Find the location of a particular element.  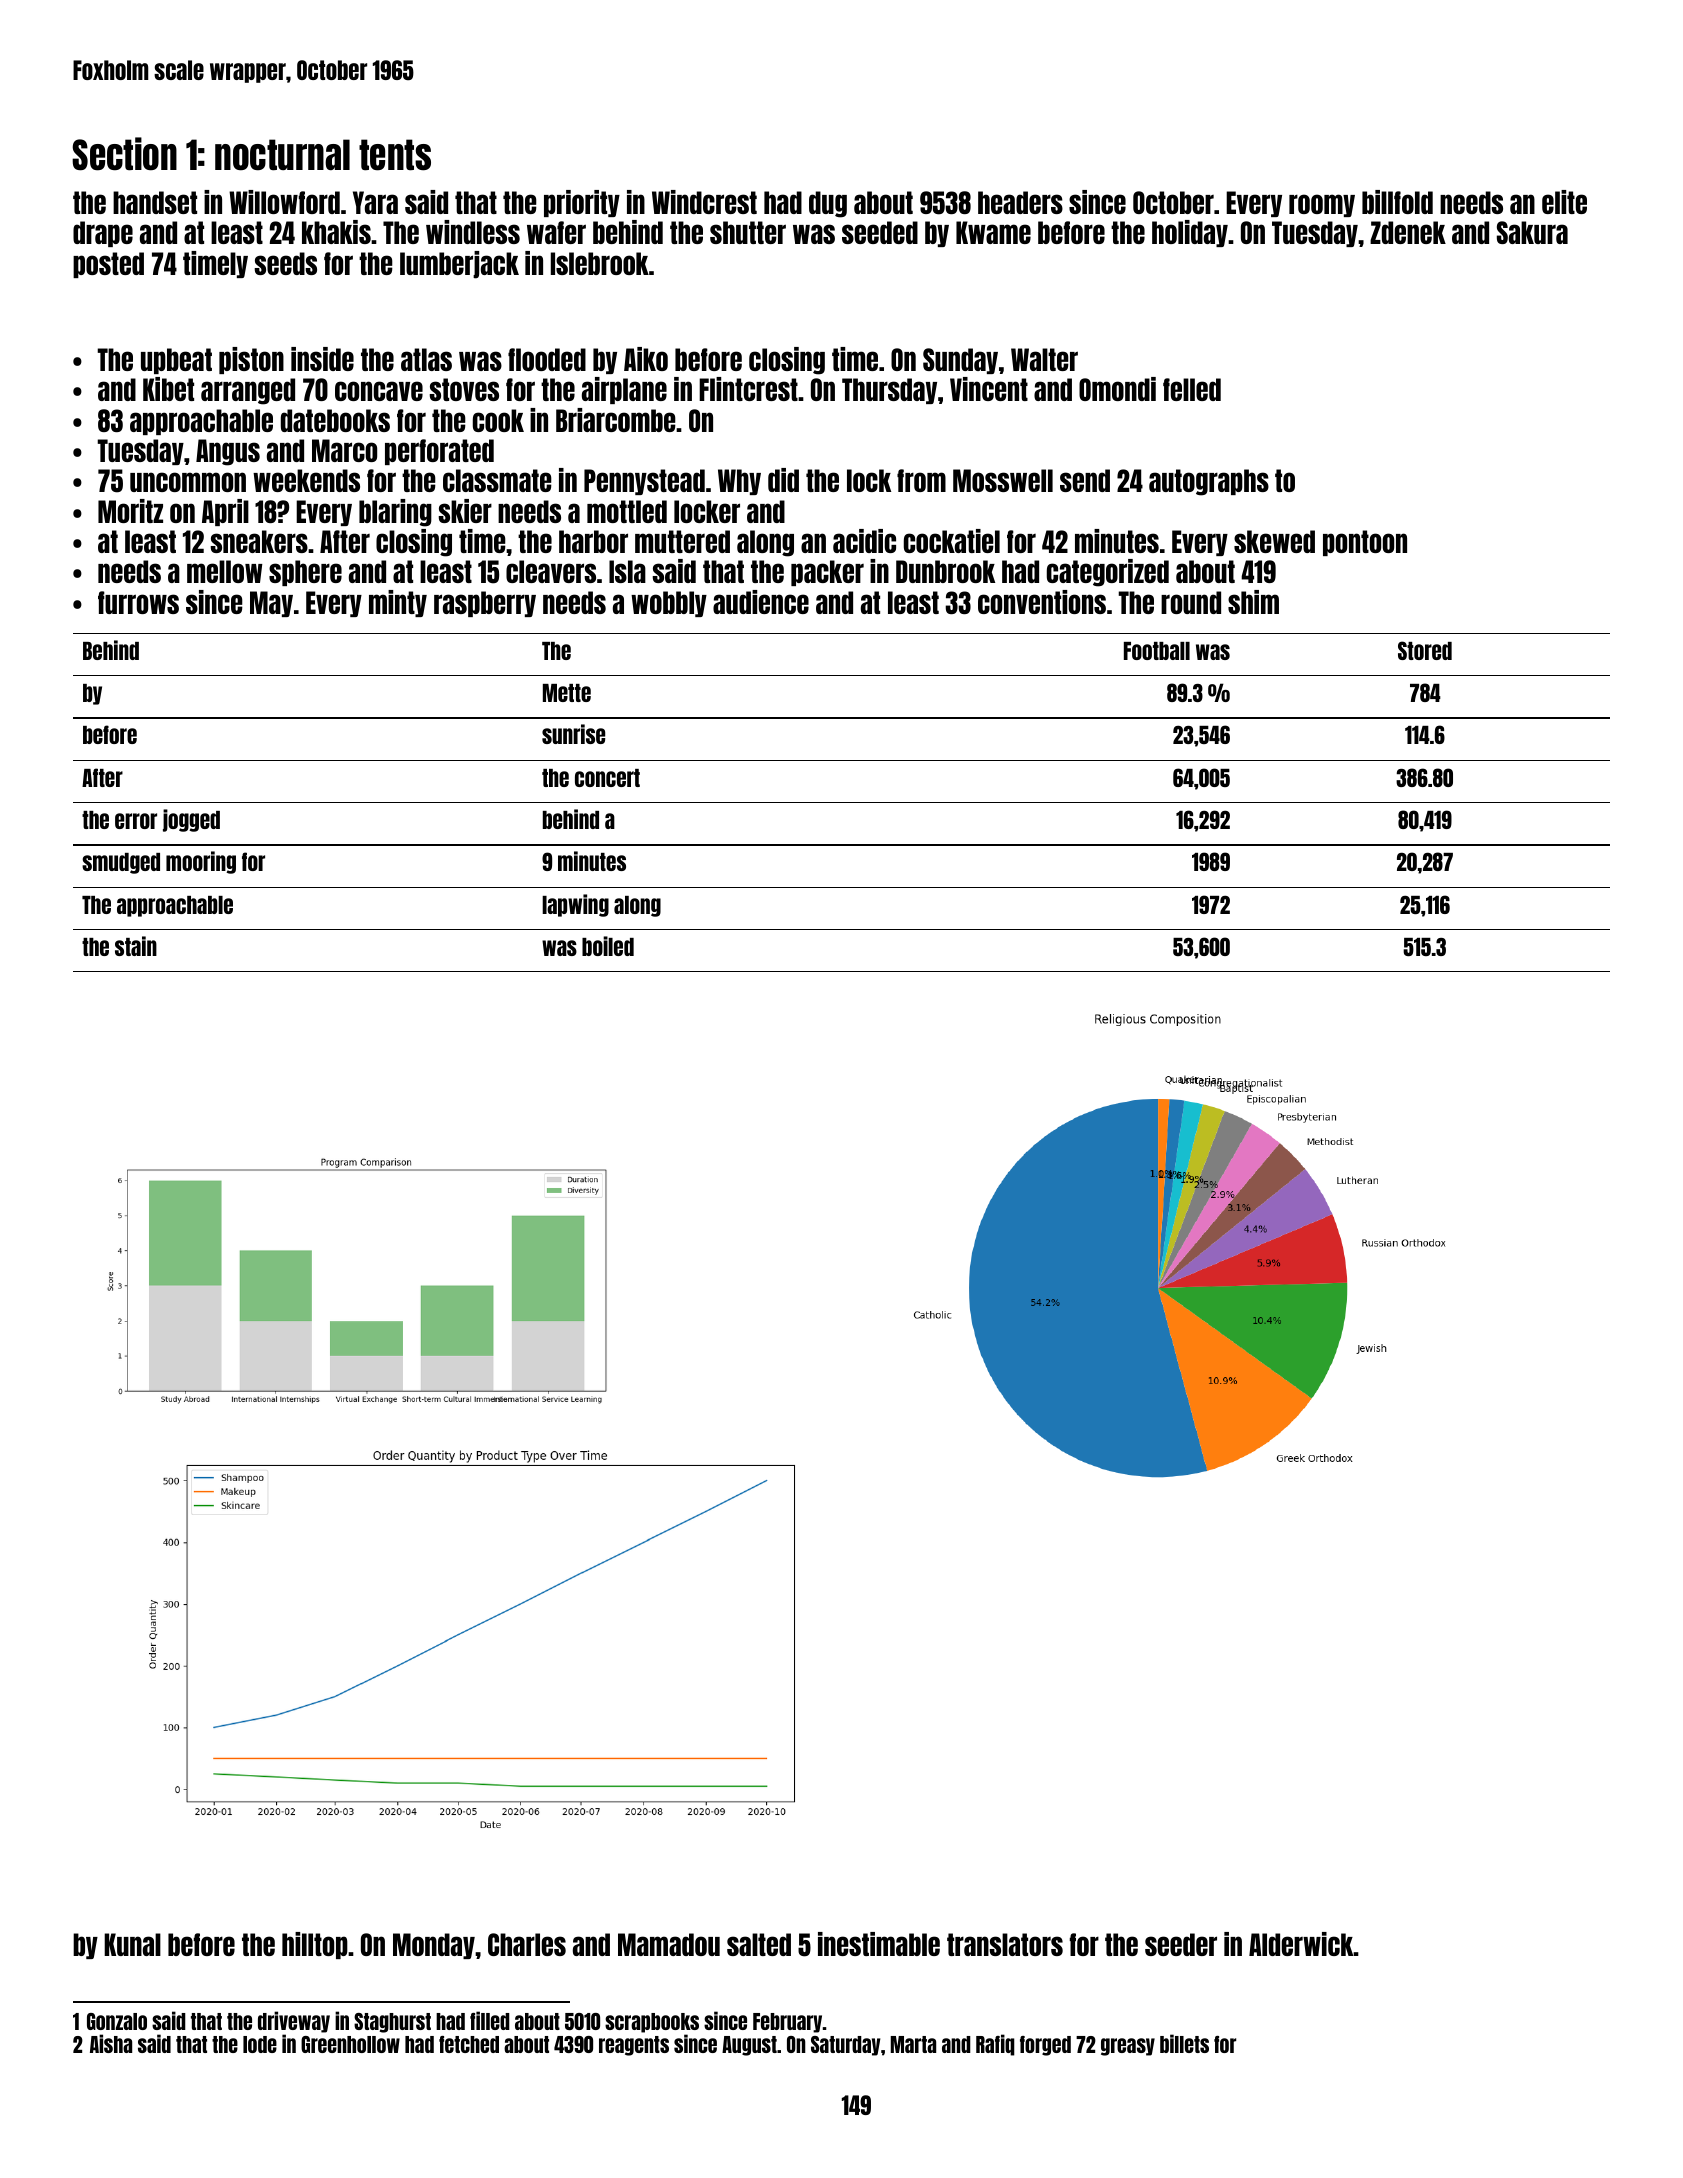

boiled is located at coordinates (608, 946).
